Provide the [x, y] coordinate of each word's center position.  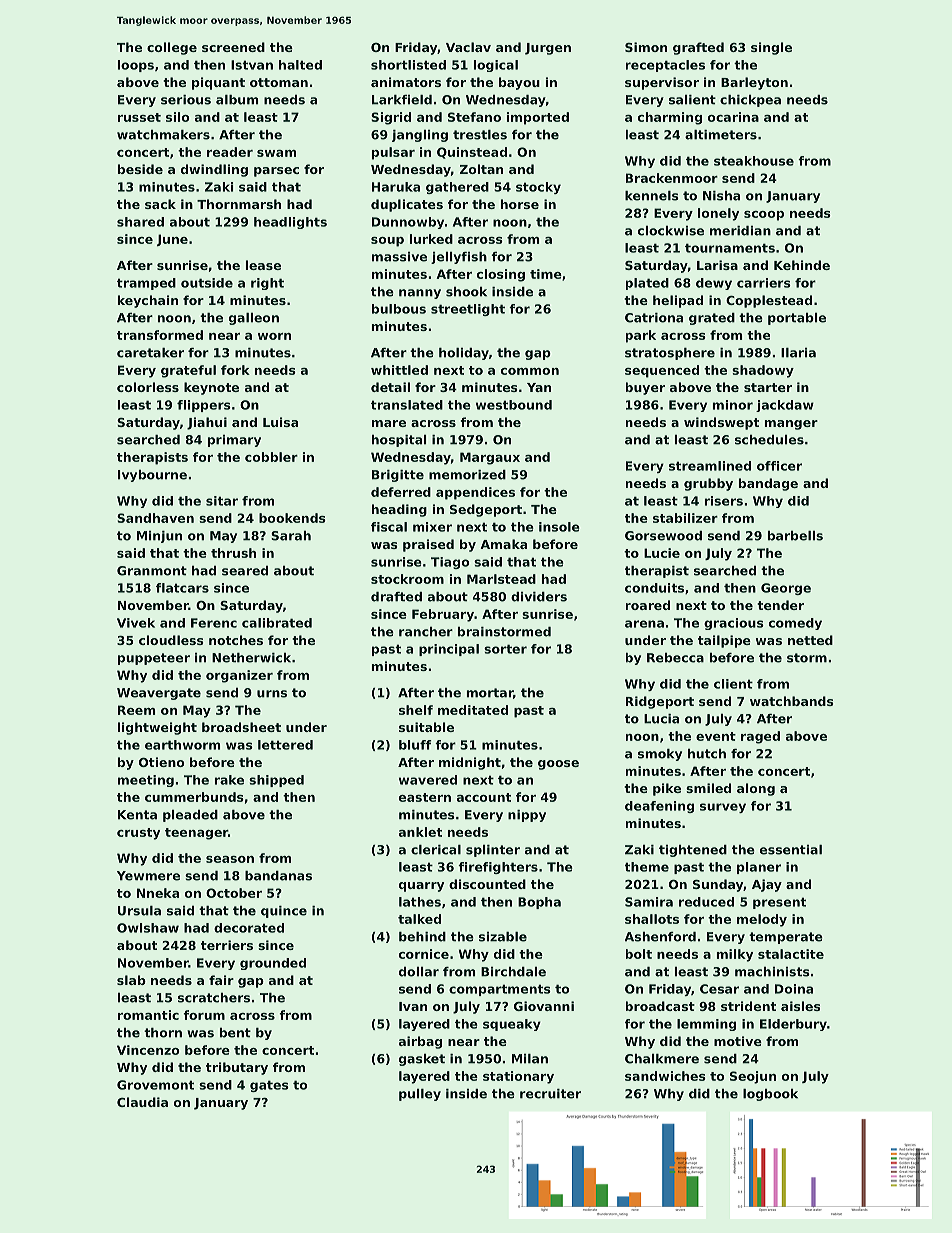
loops [136, 66]
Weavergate [159, 694]
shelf [416, 710]
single [771, 48]
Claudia [142, 1102]
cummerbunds [194, 797]
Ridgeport [660, 702]
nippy [527, 816]
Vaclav [468, 47]
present [779, 903]
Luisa [280, 422]
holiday [464, 354]
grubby [708, 484]
